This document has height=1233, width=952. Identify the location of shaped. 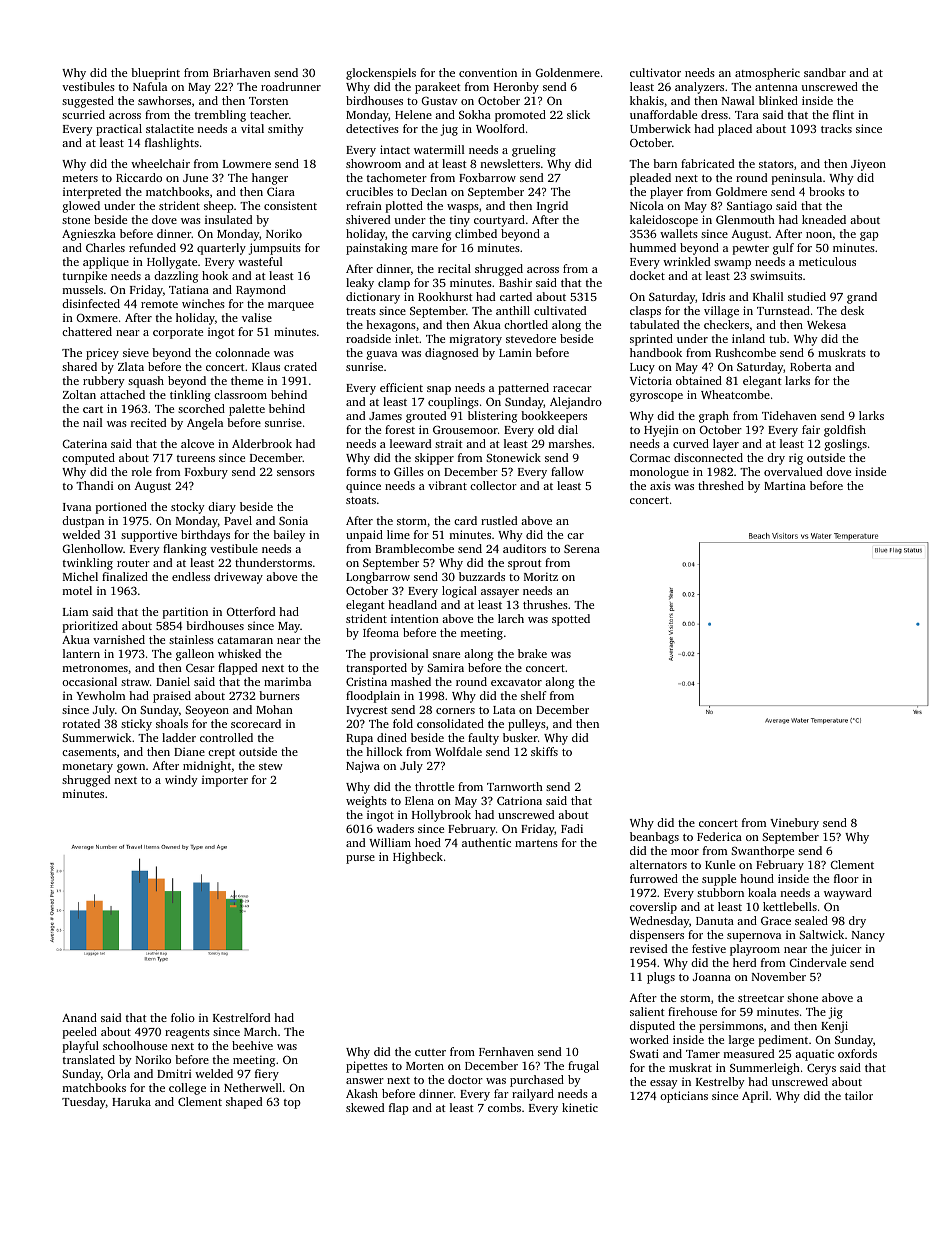
(244, 1103).
